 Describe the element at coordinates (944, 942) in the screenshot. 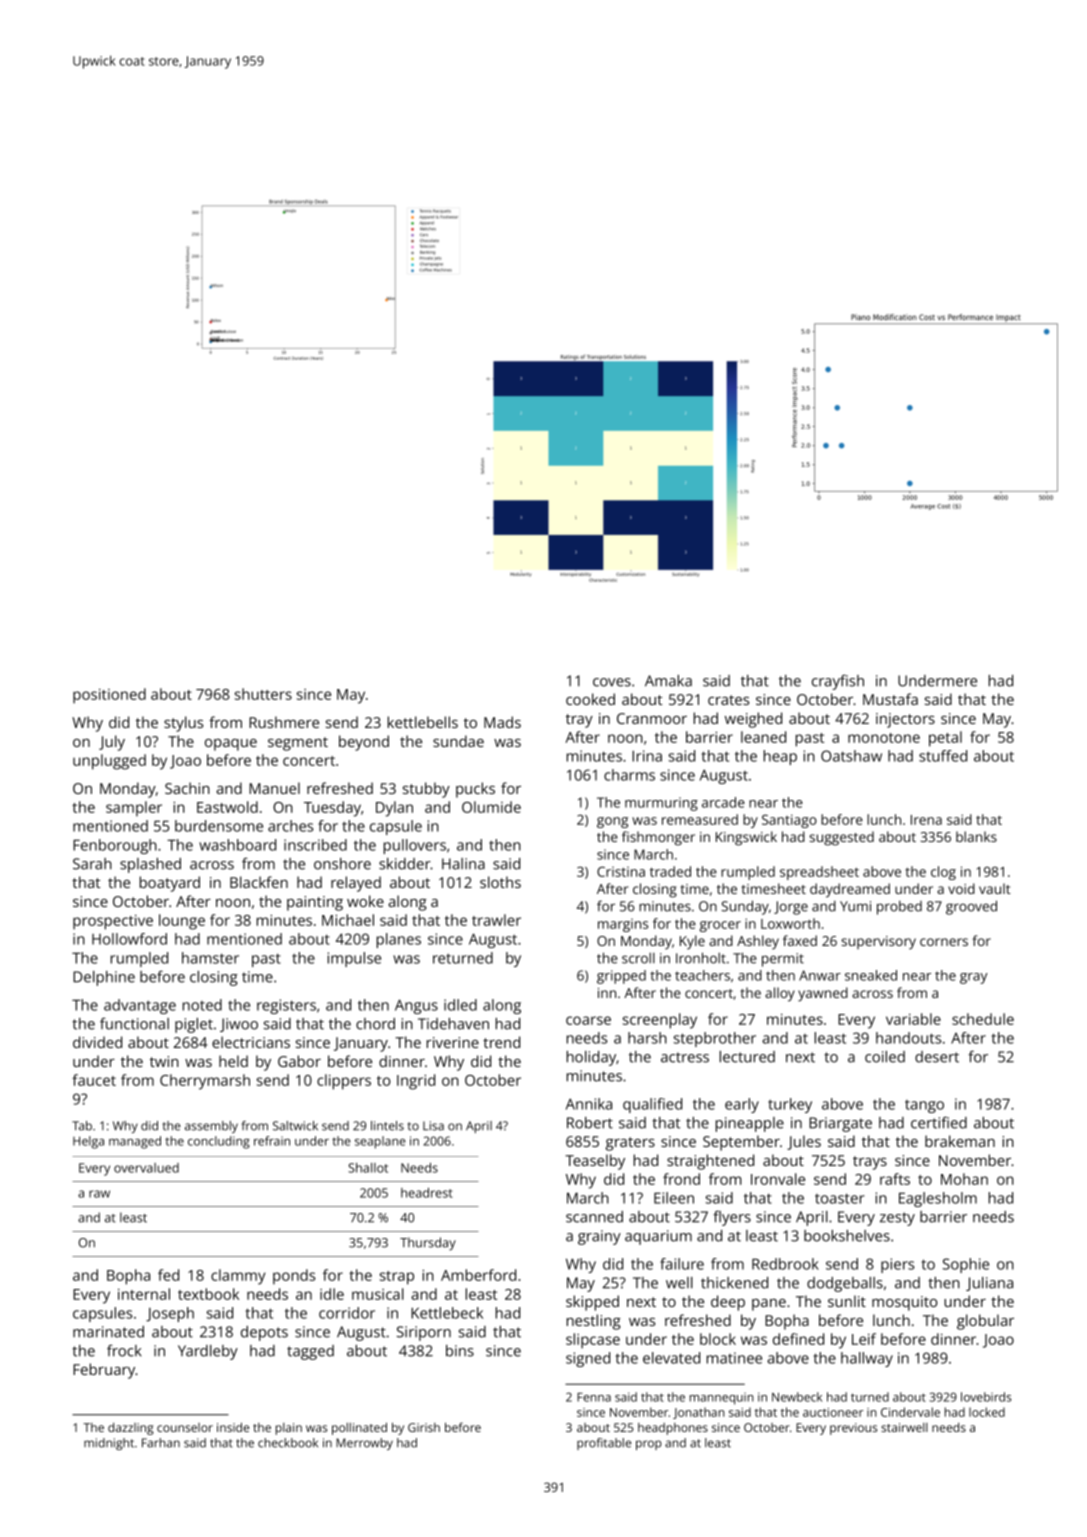

I see `corners` at that location.
